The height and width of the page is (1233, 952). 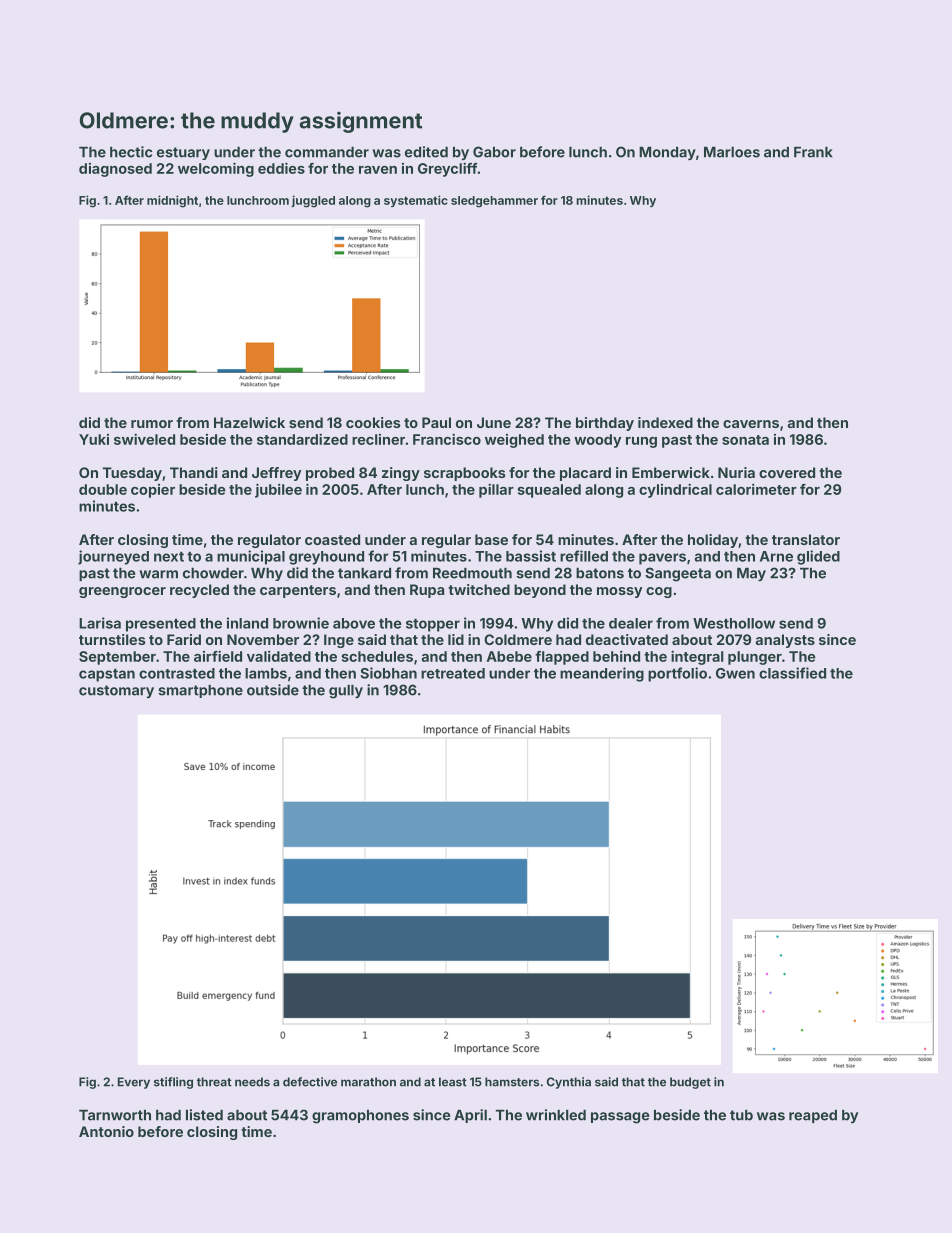 I want to click on Gwen, so click(x=735, y=673).
